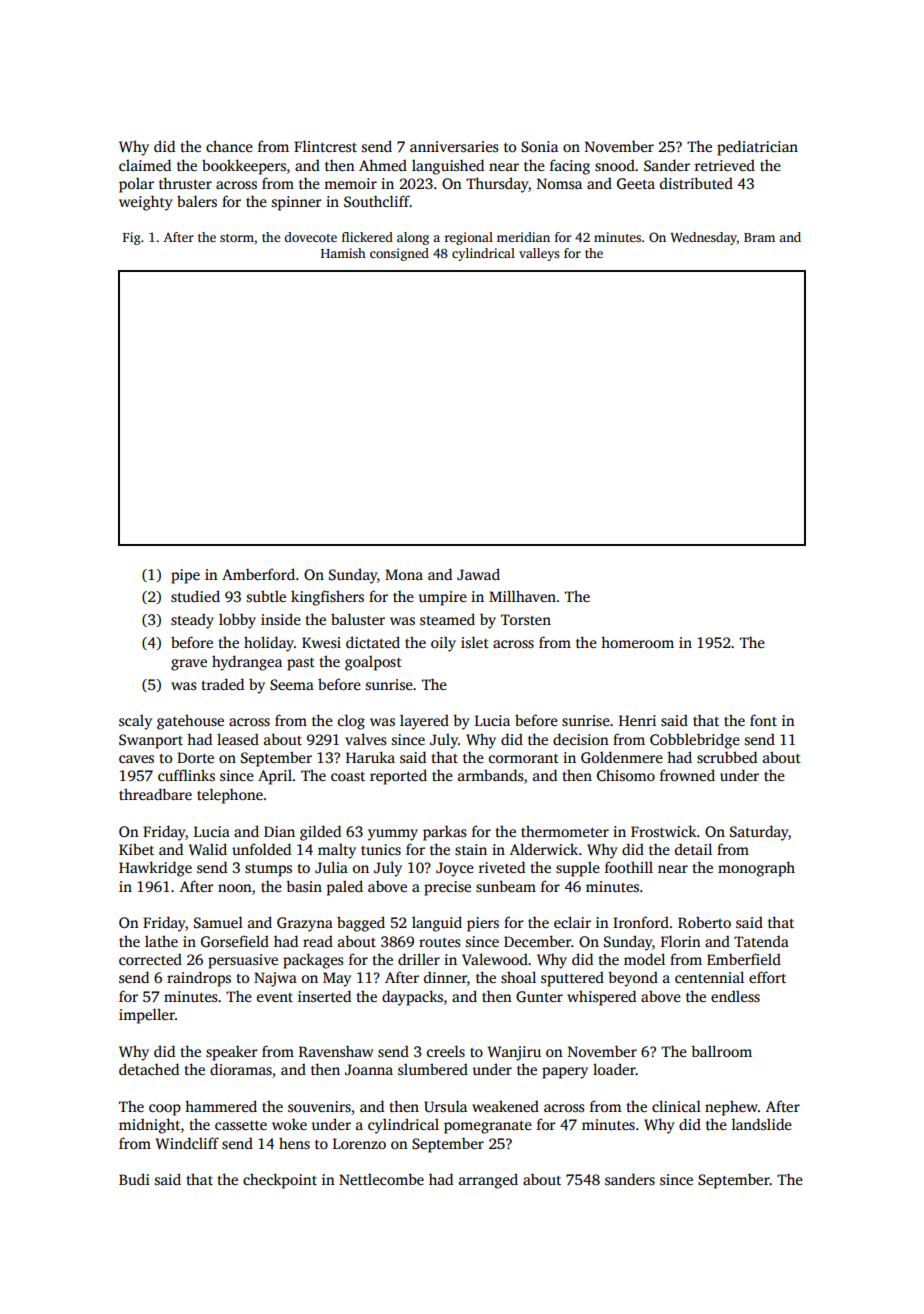 The height and width of the screenshot is (1314, 924). What do you see at coordinates (637, 720) in the screenshot?
I see `Henri` at bounding box center [637, 720].
